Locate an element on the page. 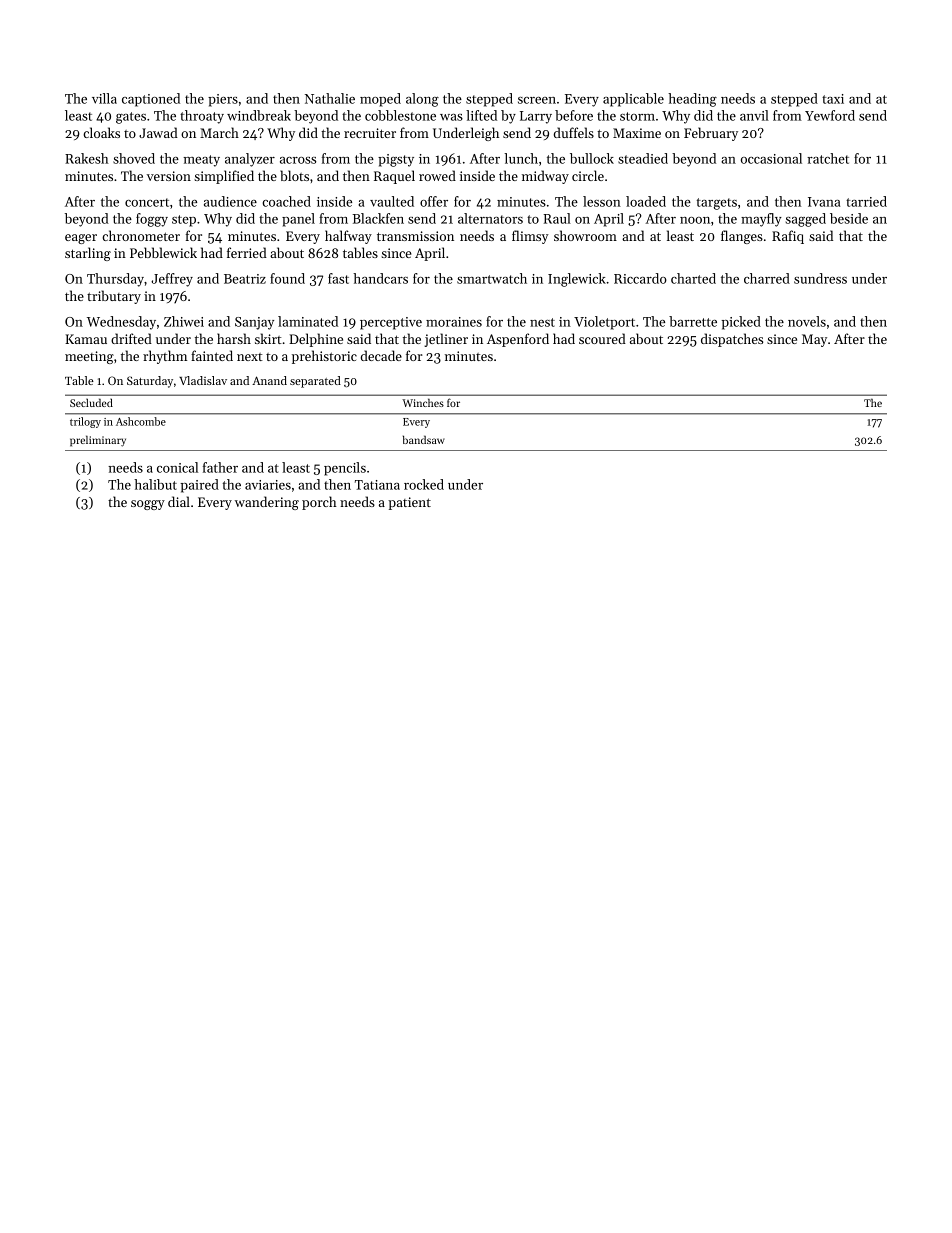 Image resolution: width=952 pixels, height=1233 pixels. ratchet is located at coordinates (828, 158).
